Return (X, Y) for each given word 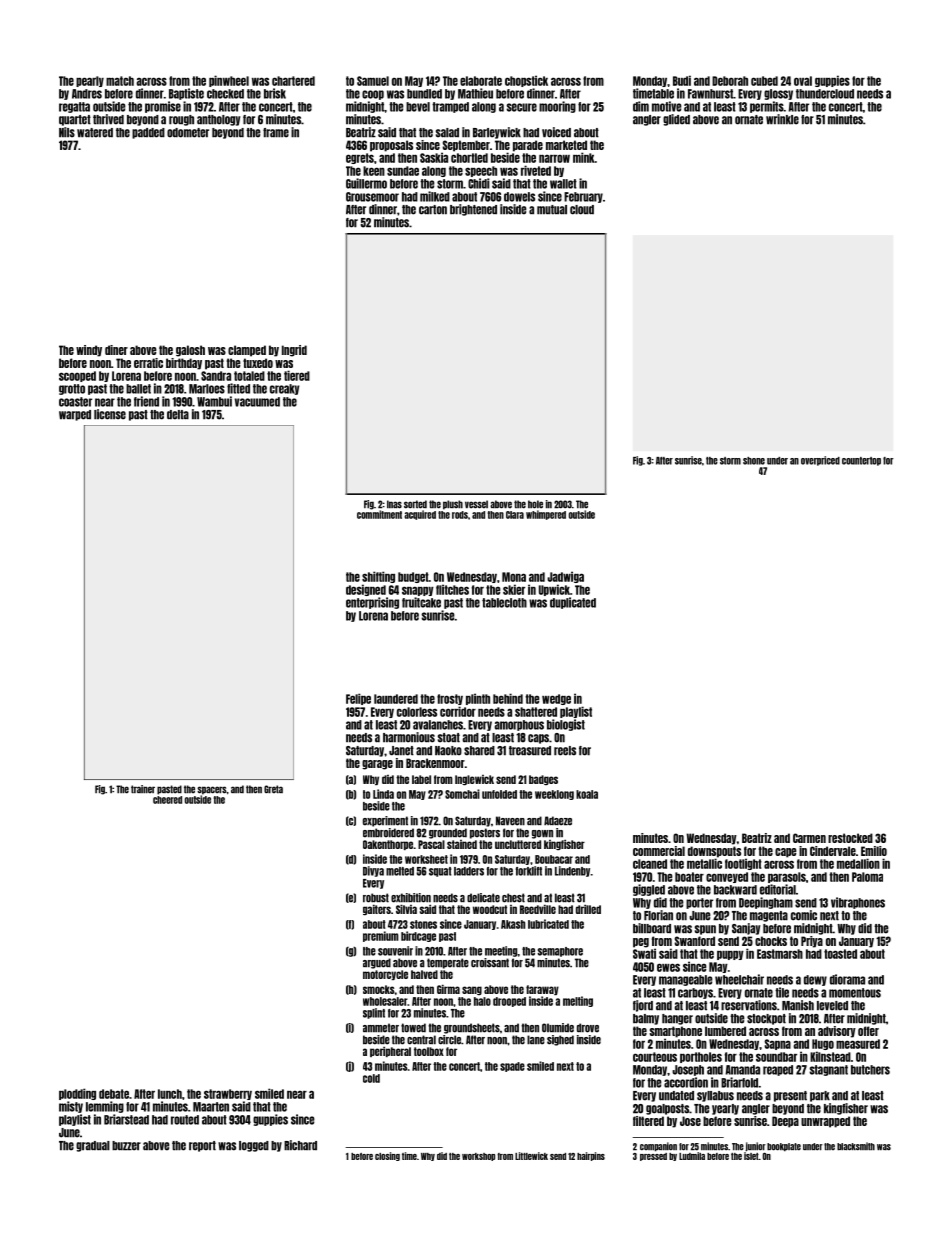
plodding (77, 1094)
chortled (469, 158)
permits (767, 107)
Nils (67, 132)
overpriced (820, 461)
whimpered (546, 515)
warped (75, 415)
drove (588, 1028)
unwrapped (825, 1122)
